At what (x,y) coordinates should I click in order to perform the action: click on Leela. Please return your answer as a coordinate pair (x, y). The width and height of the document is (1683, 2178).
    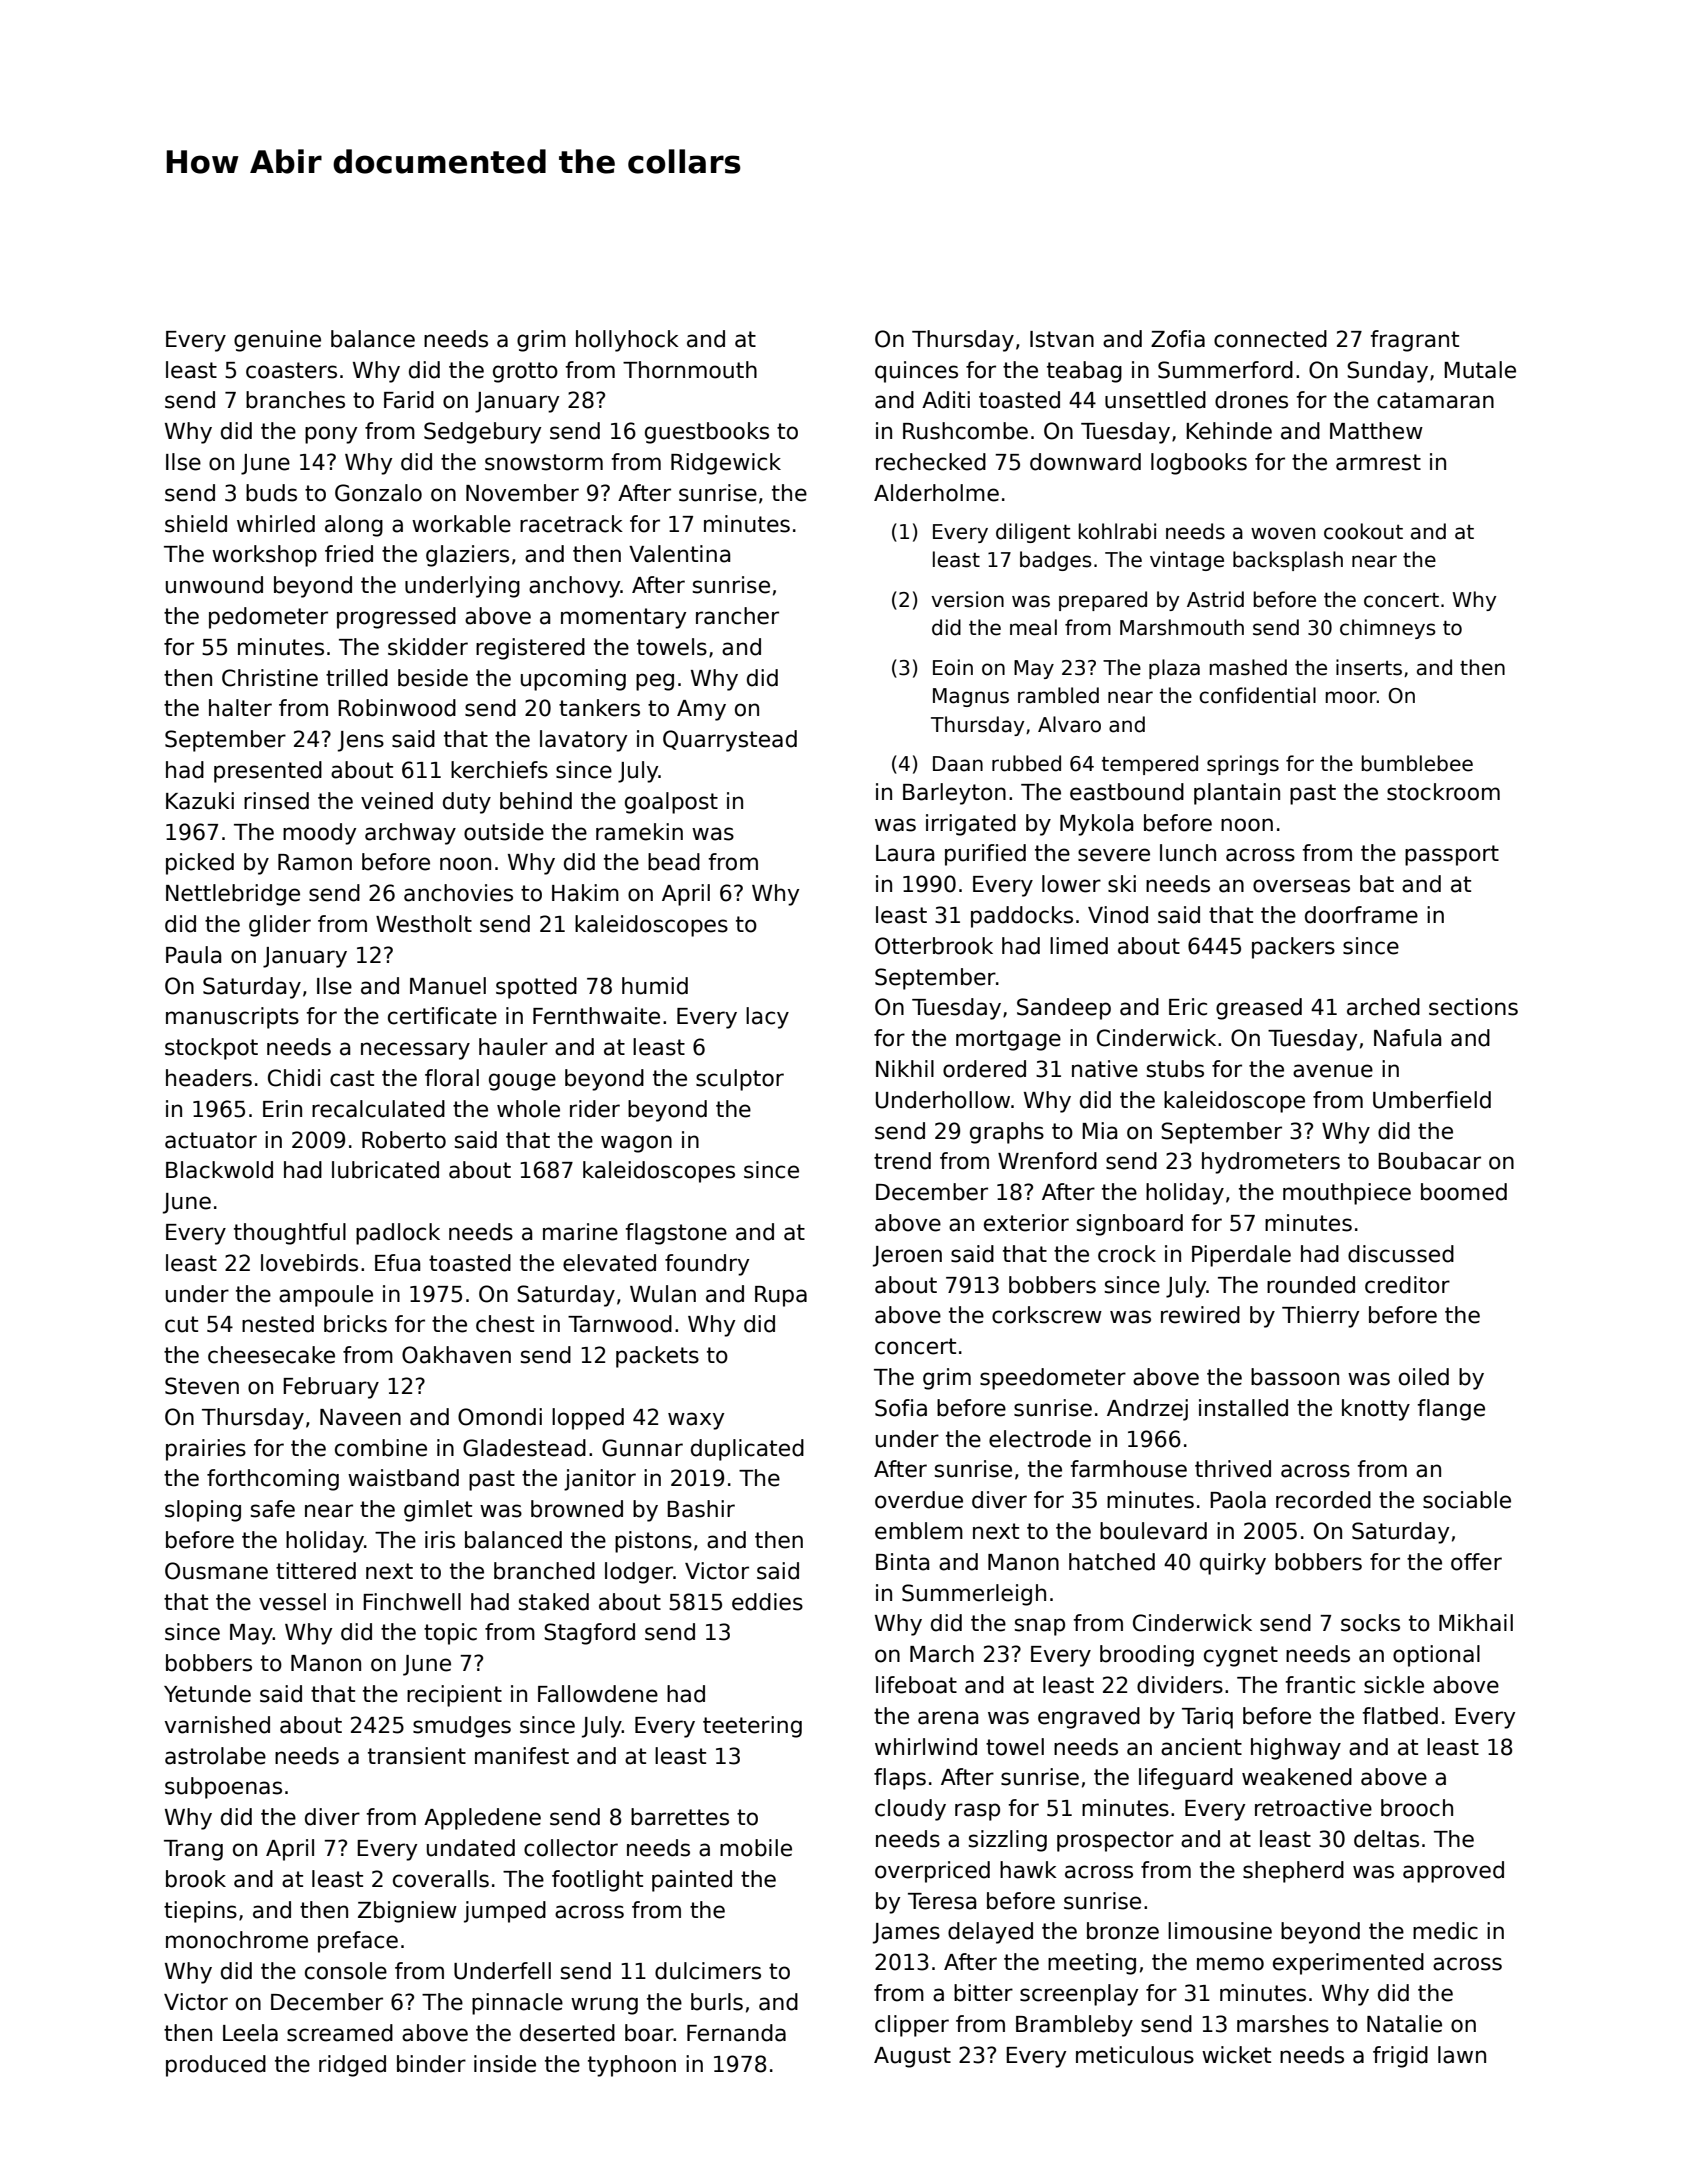
    Looking at the image, I should click on (250, 2033).
